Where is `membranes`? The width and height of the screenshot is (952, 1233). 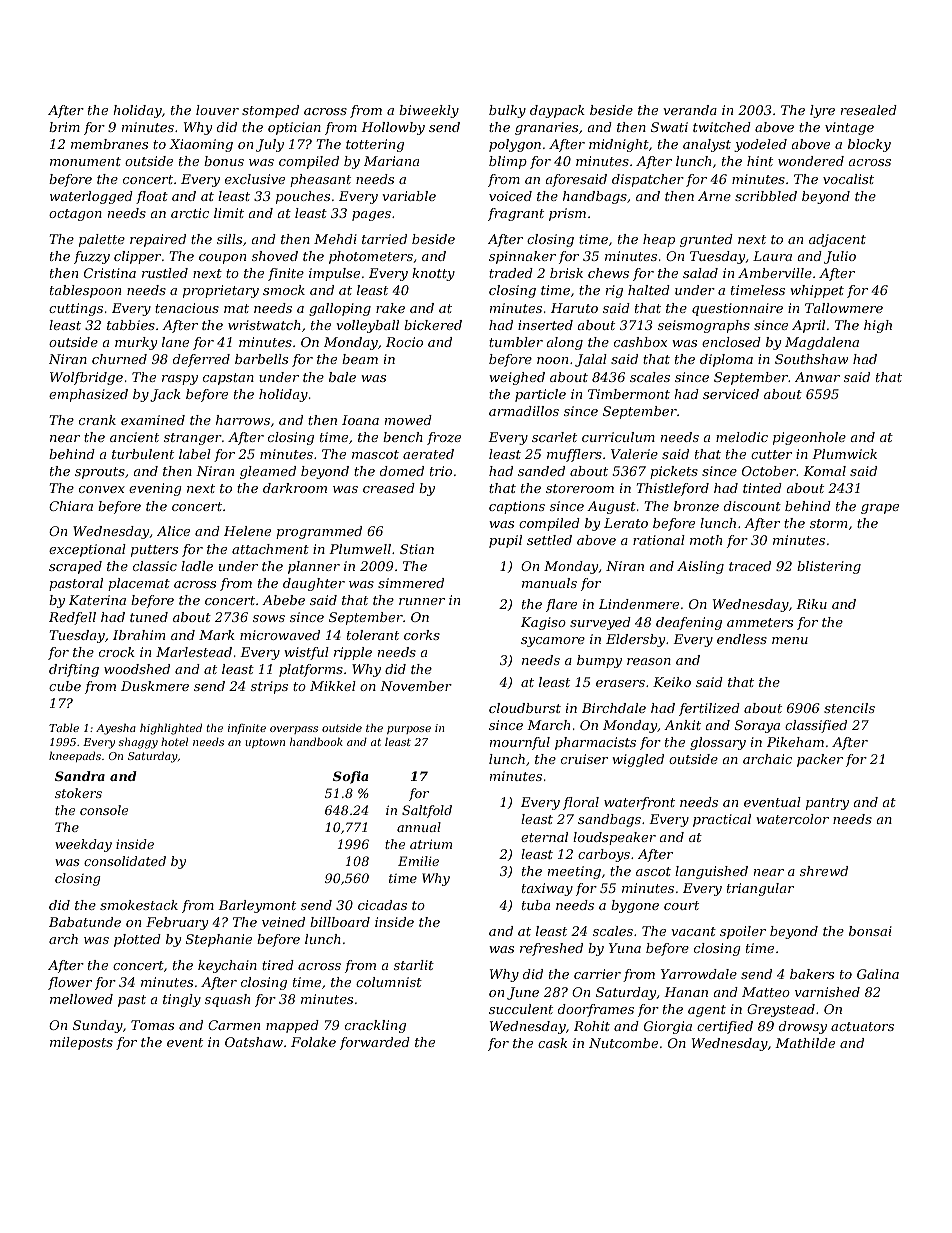
membranes is located at coordinates (109, 144).
